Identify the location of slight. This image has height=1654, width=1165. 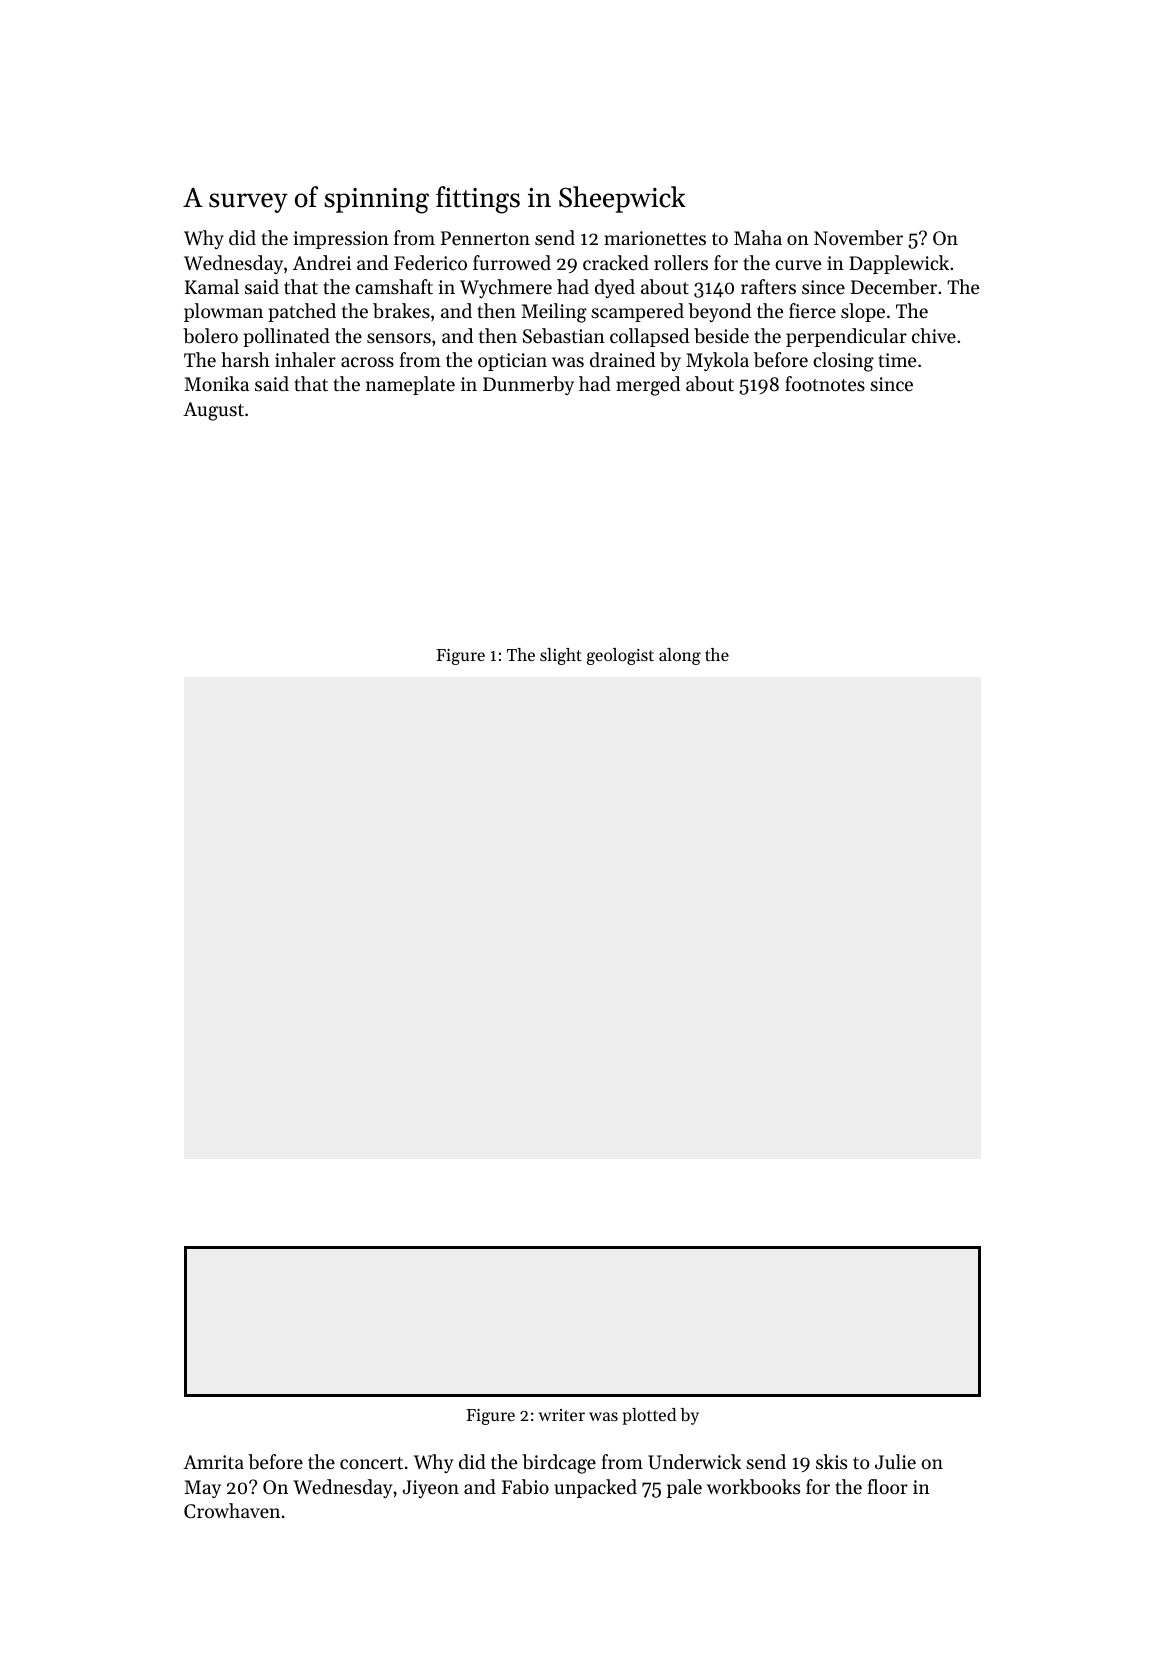
(561, 656).
